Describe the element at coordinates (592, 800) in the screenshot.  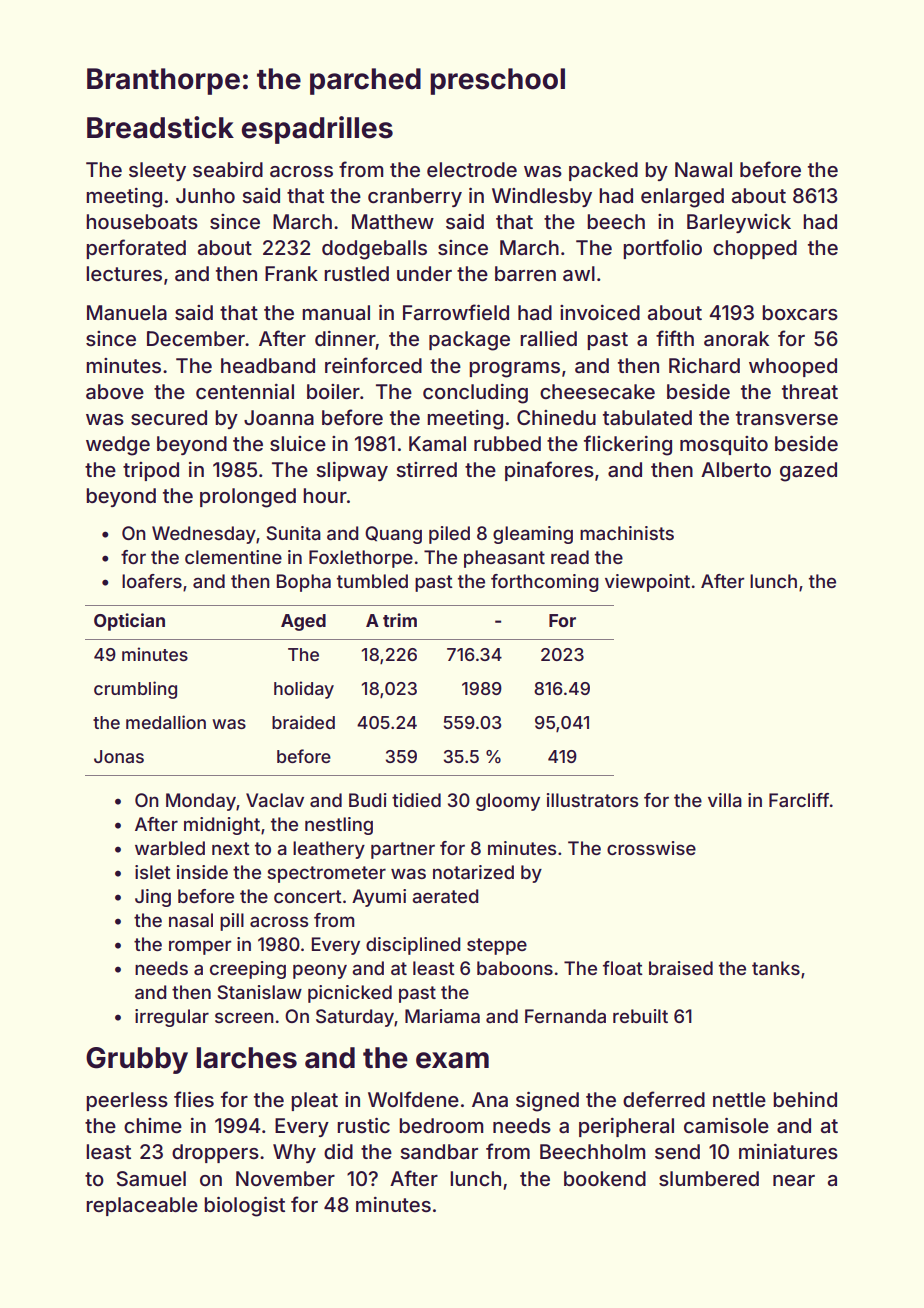
I see `illustrators` at that location.
